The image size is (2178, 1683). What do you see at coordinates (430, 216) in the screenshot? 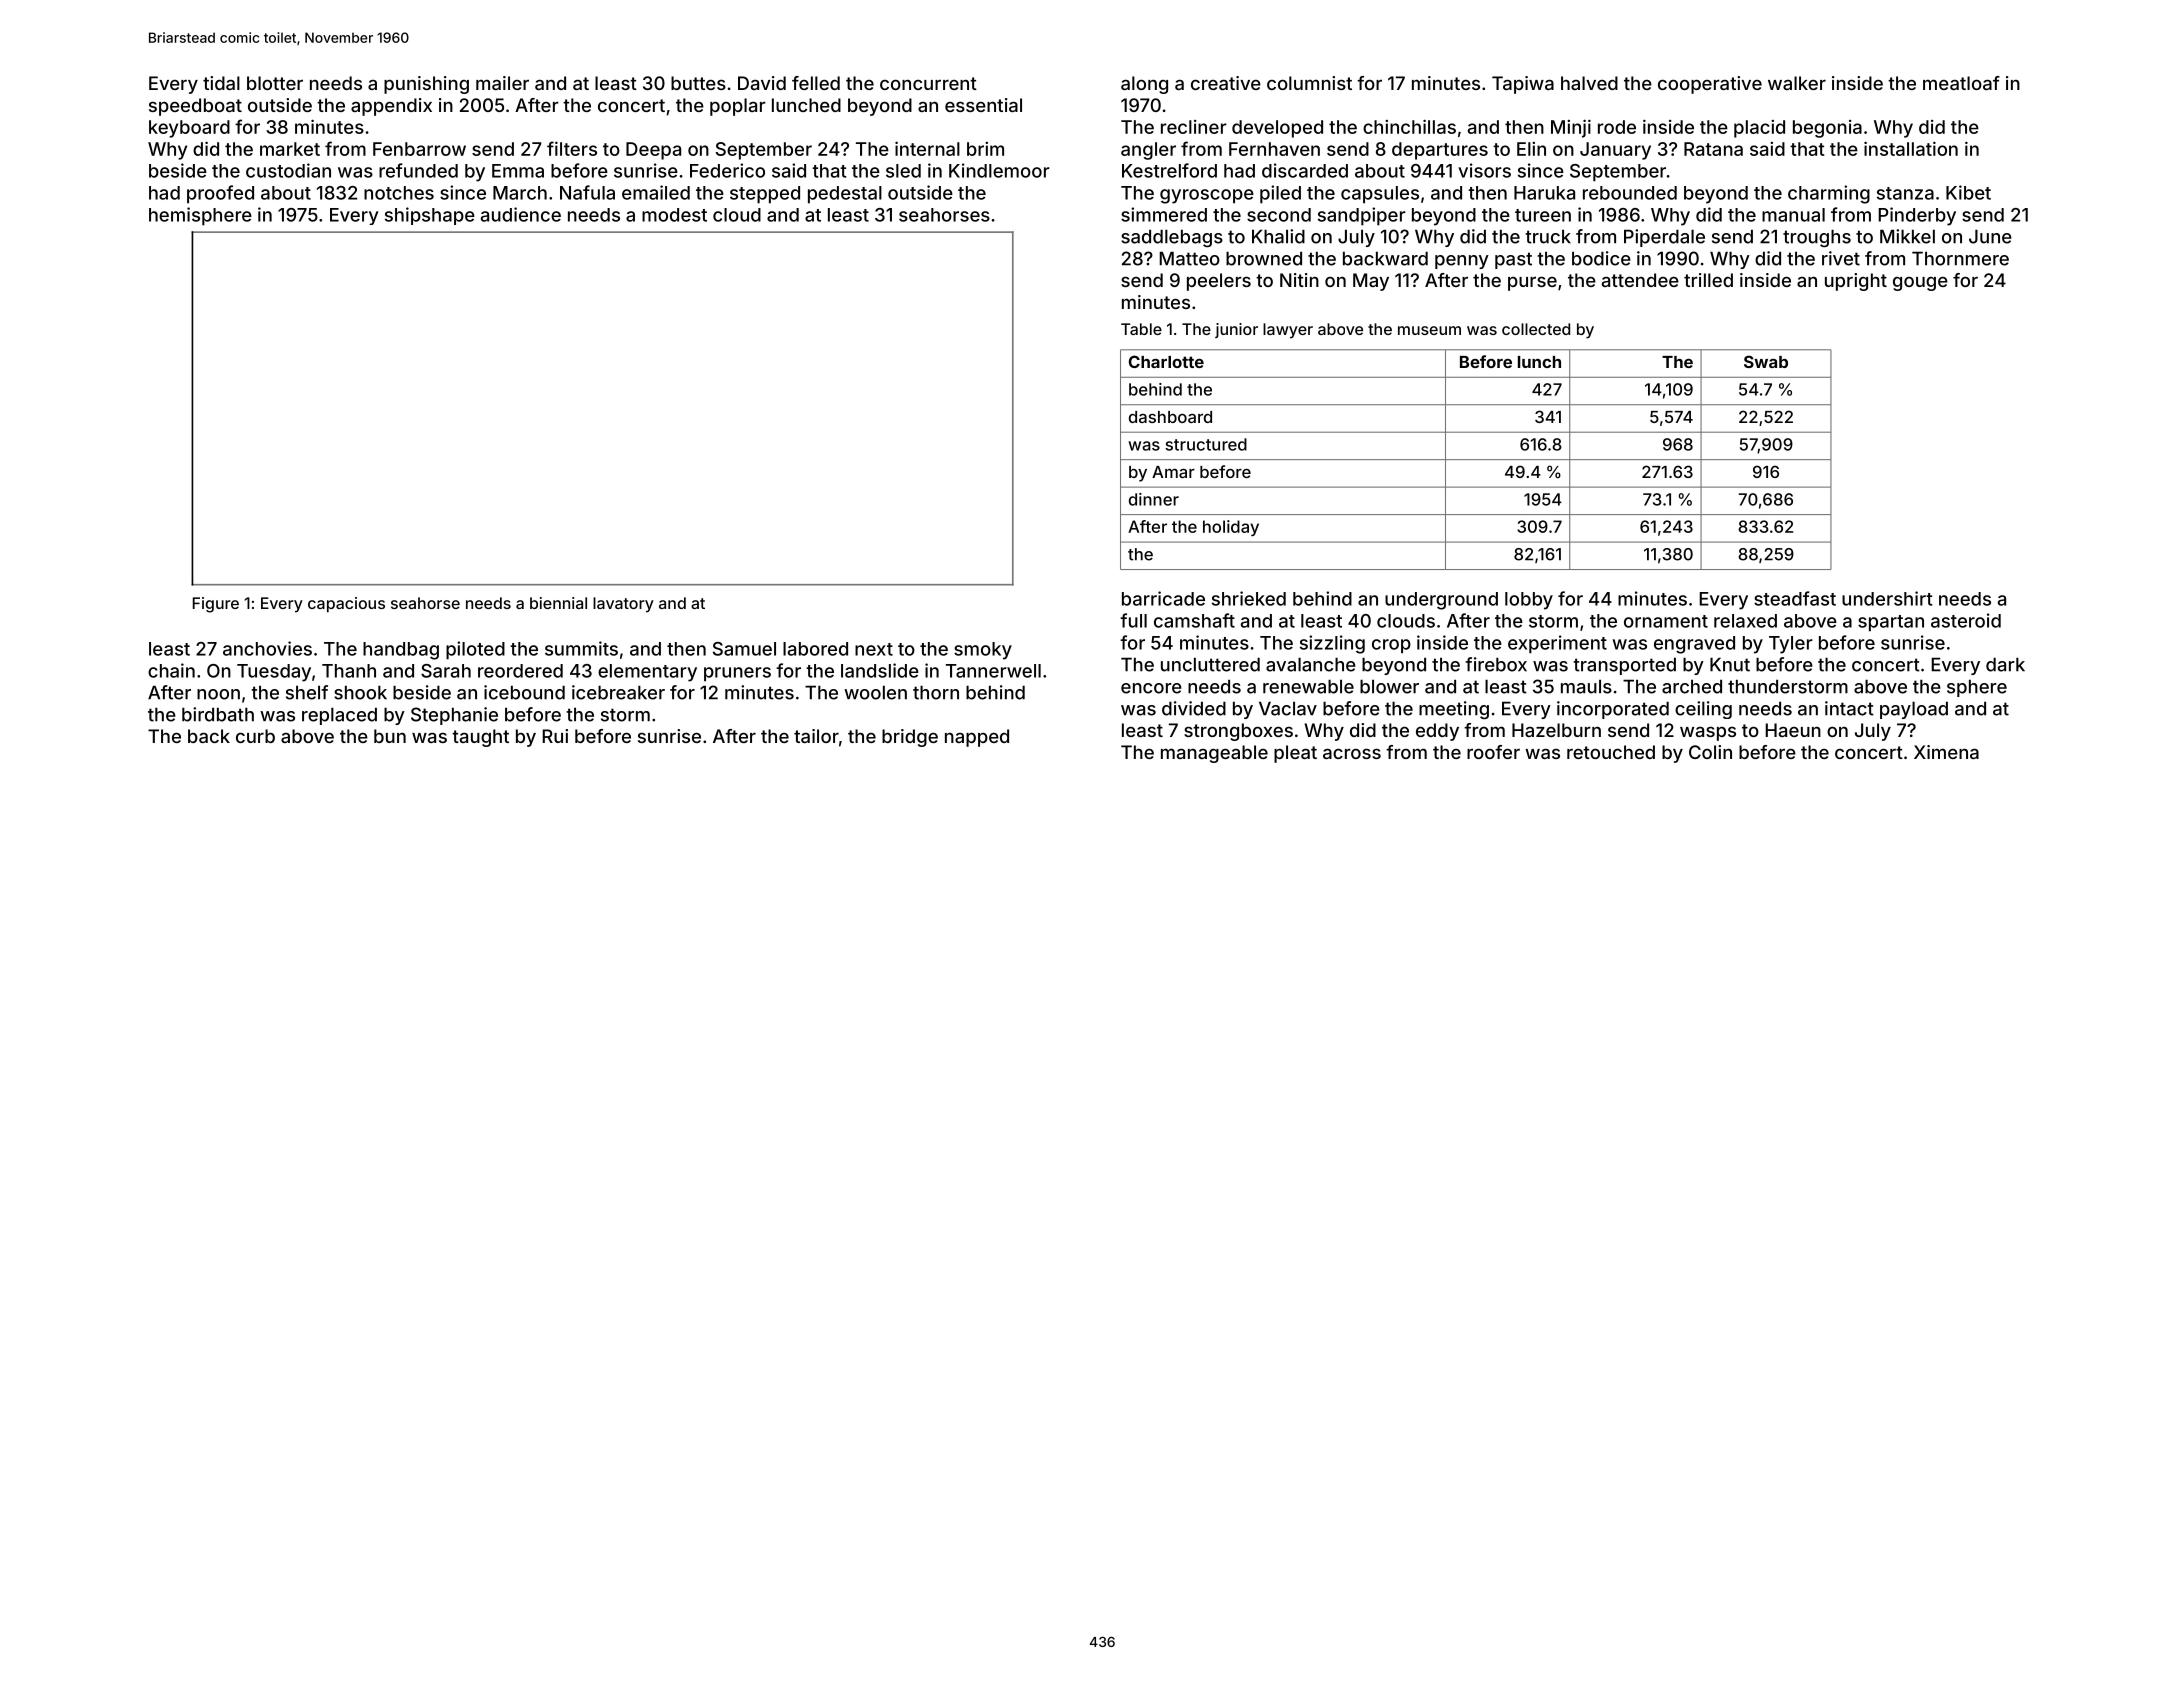
I see `shipshape` at bounding box center [430, 216].
